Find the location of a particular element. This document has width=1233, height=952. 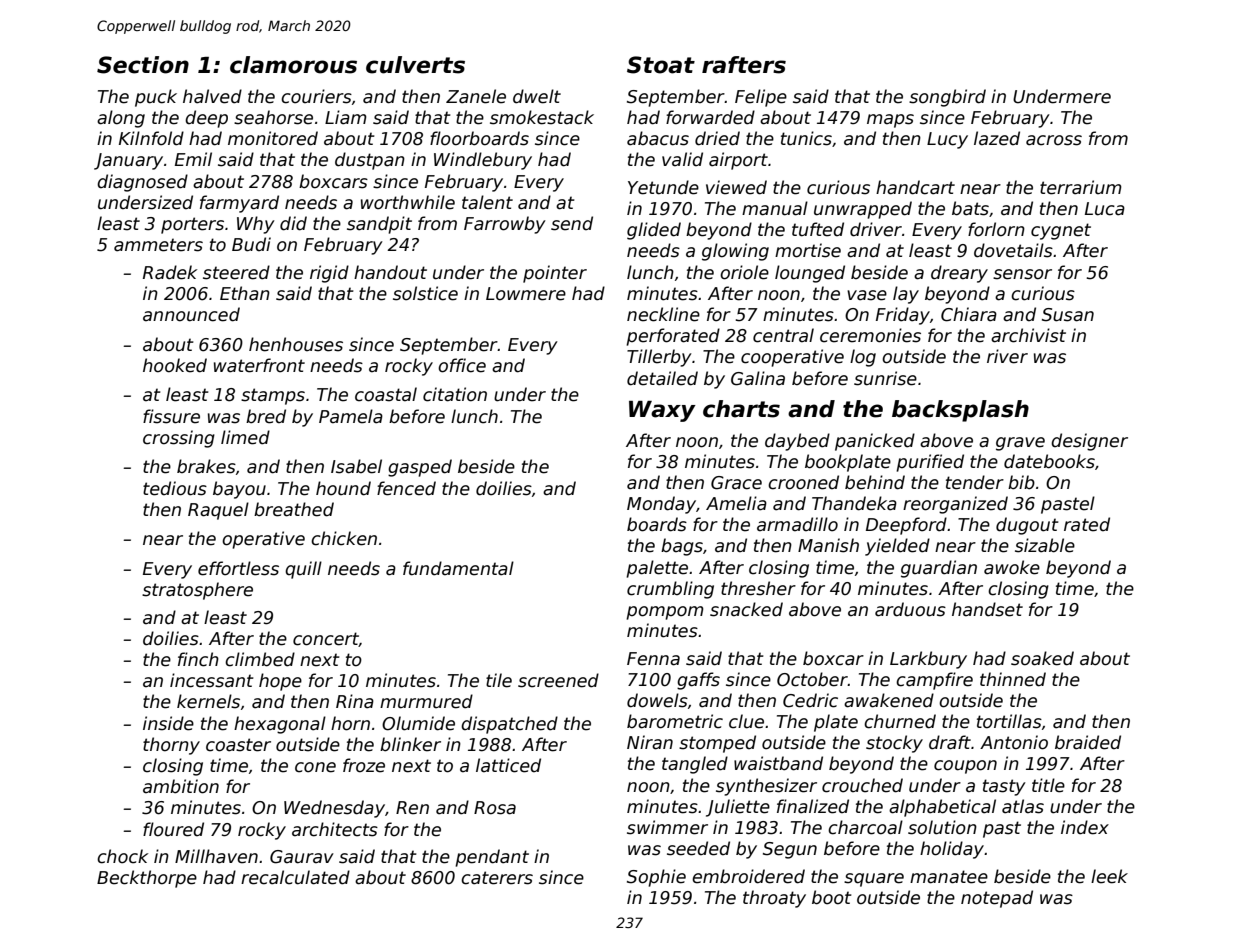

clamorous is located at coordinates (293, 65).
